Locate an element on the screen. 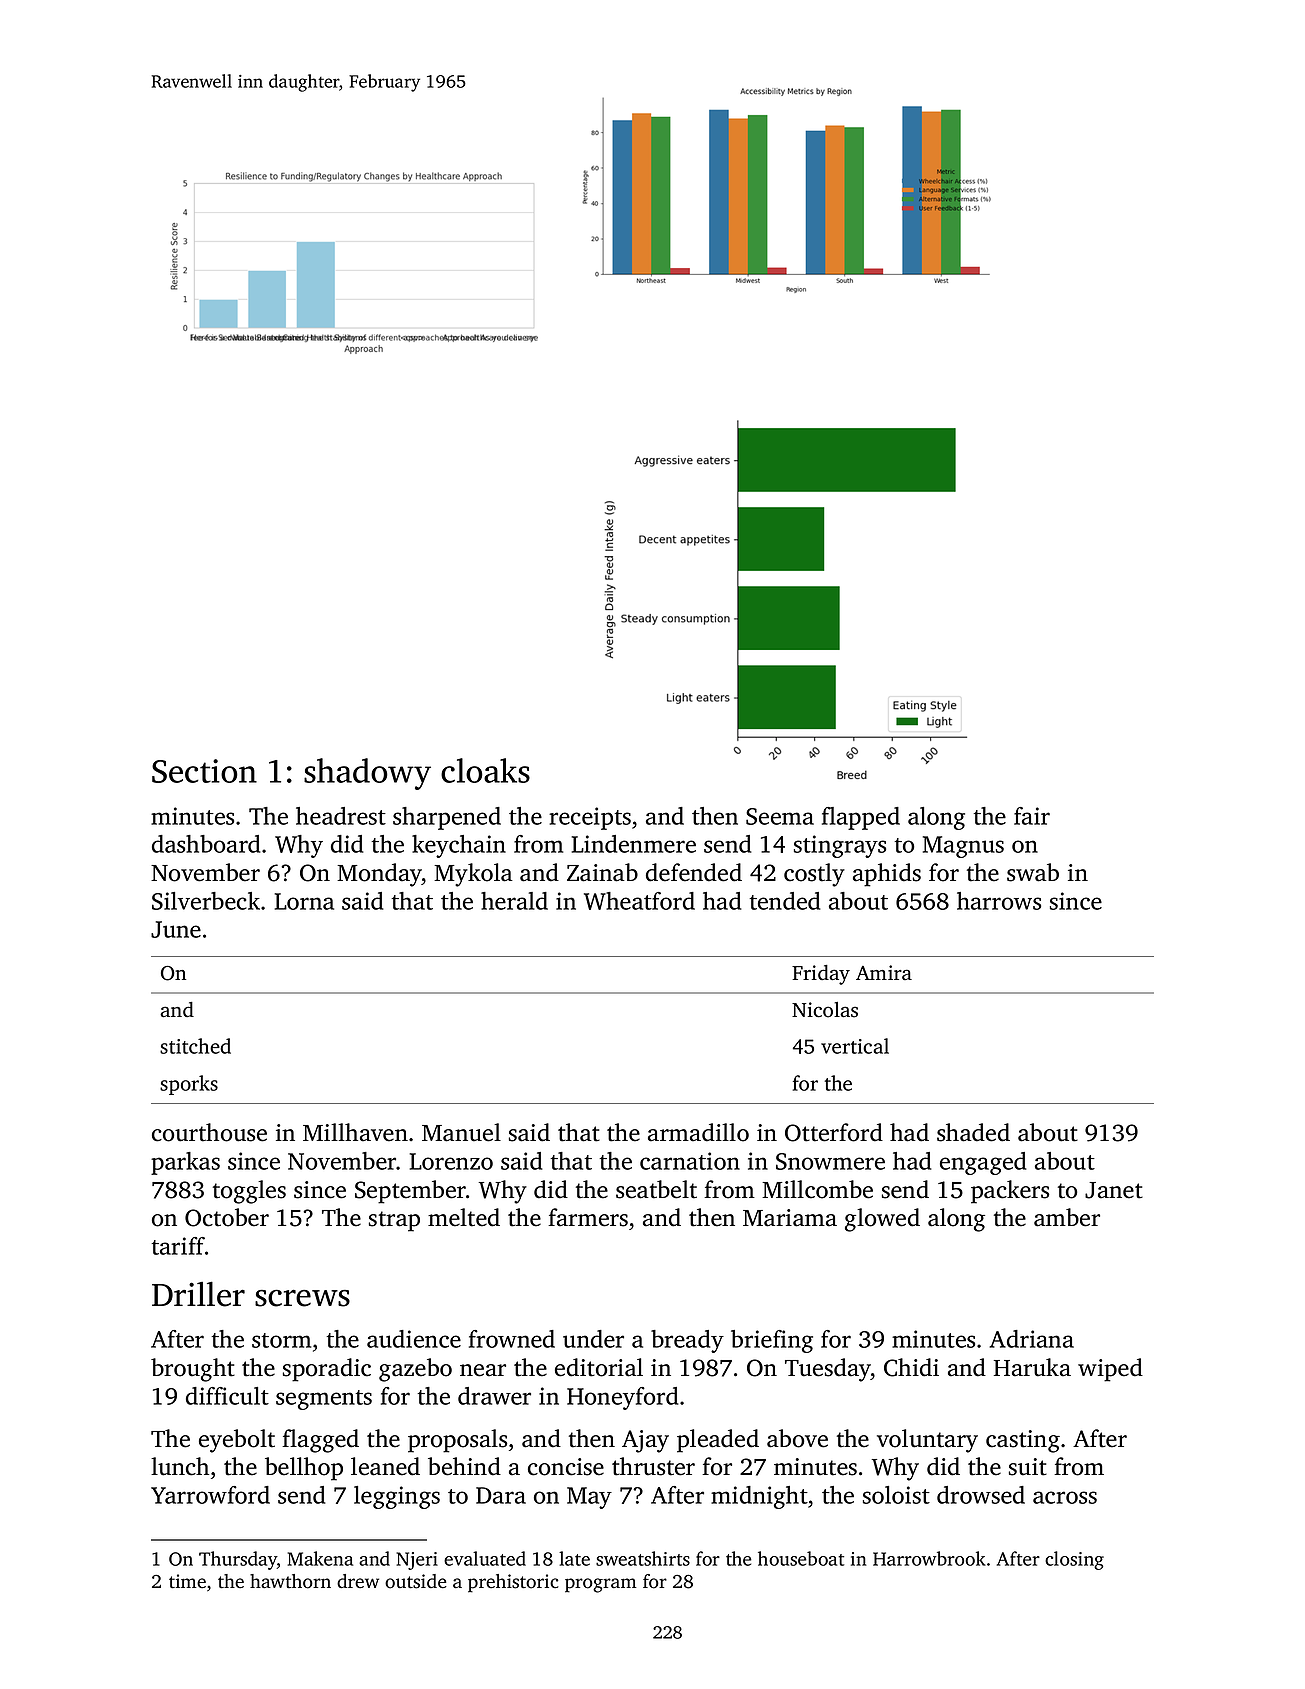 The image size is (1305, 1689). Section is located at coordinates (204, 771).
